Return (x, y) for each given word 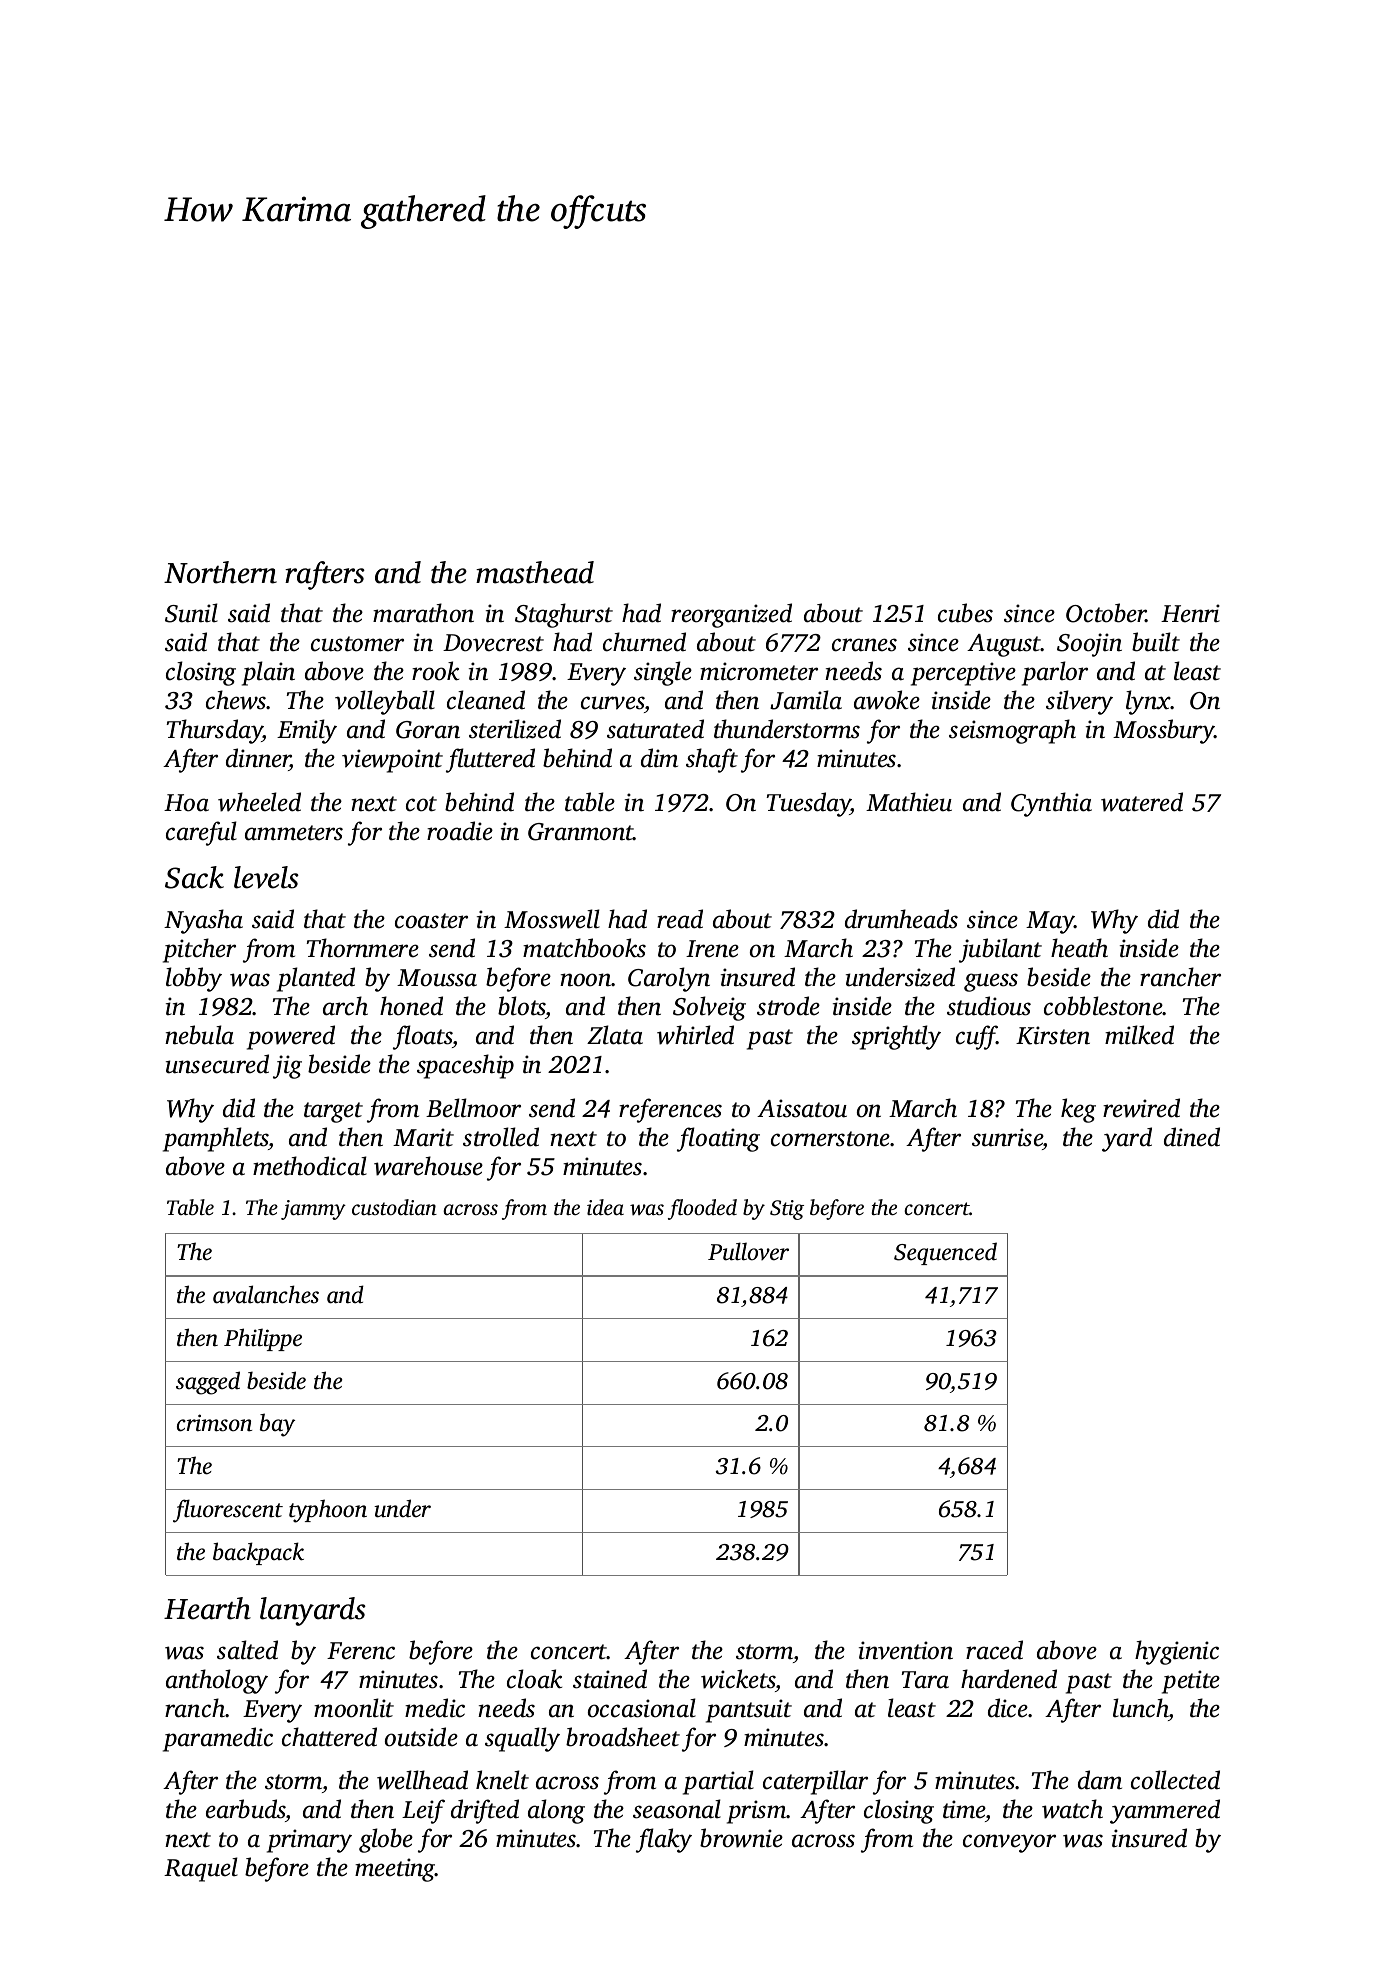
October (1106, 613)
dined (1192, 1137)
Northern (220, 572)
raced (994, 1650)
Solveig (709, 1008)
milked (1139, 1035)
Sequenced (945, 1253)
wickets (738, 1679)
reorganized (731, 615)
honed (411, 1006)
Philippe (263, 1339)
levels (266, 877)
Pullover (748, 1251)
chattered (329, 1737)
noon (586, 980)
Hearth (207, 1608)
